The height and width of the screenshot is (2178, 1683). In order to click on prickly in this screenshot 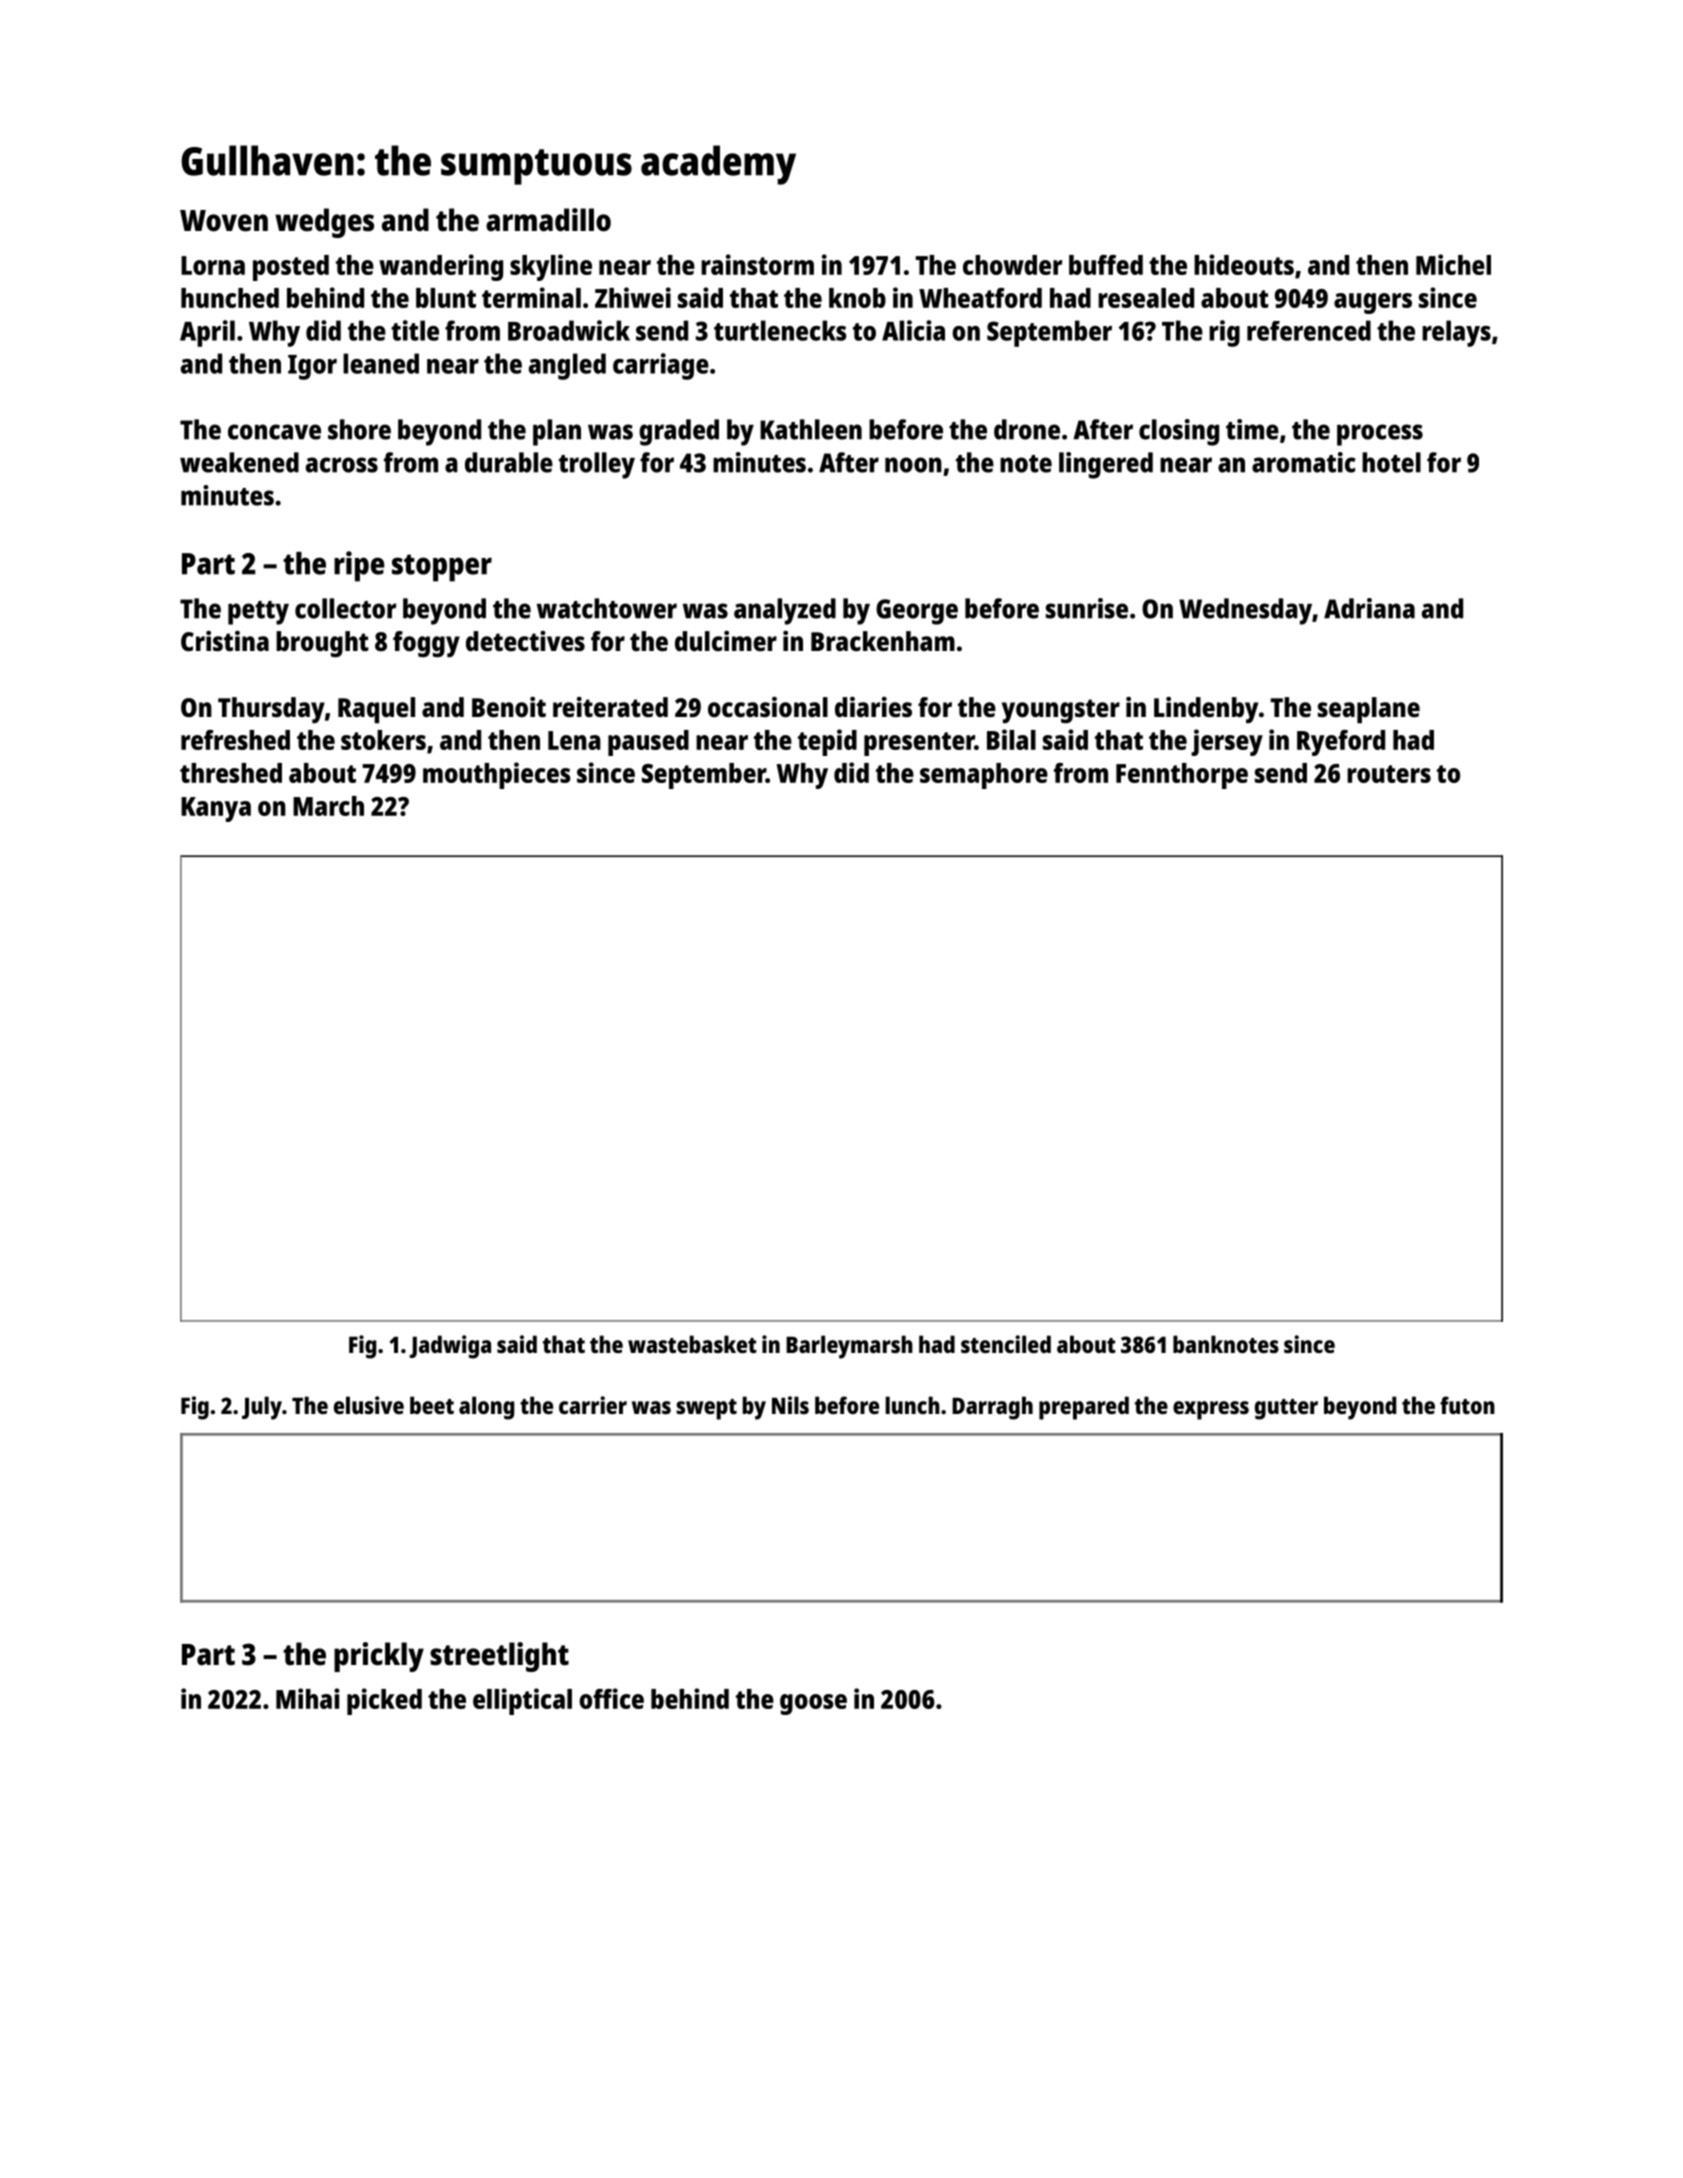, I will do `click(379, 1657)`.
